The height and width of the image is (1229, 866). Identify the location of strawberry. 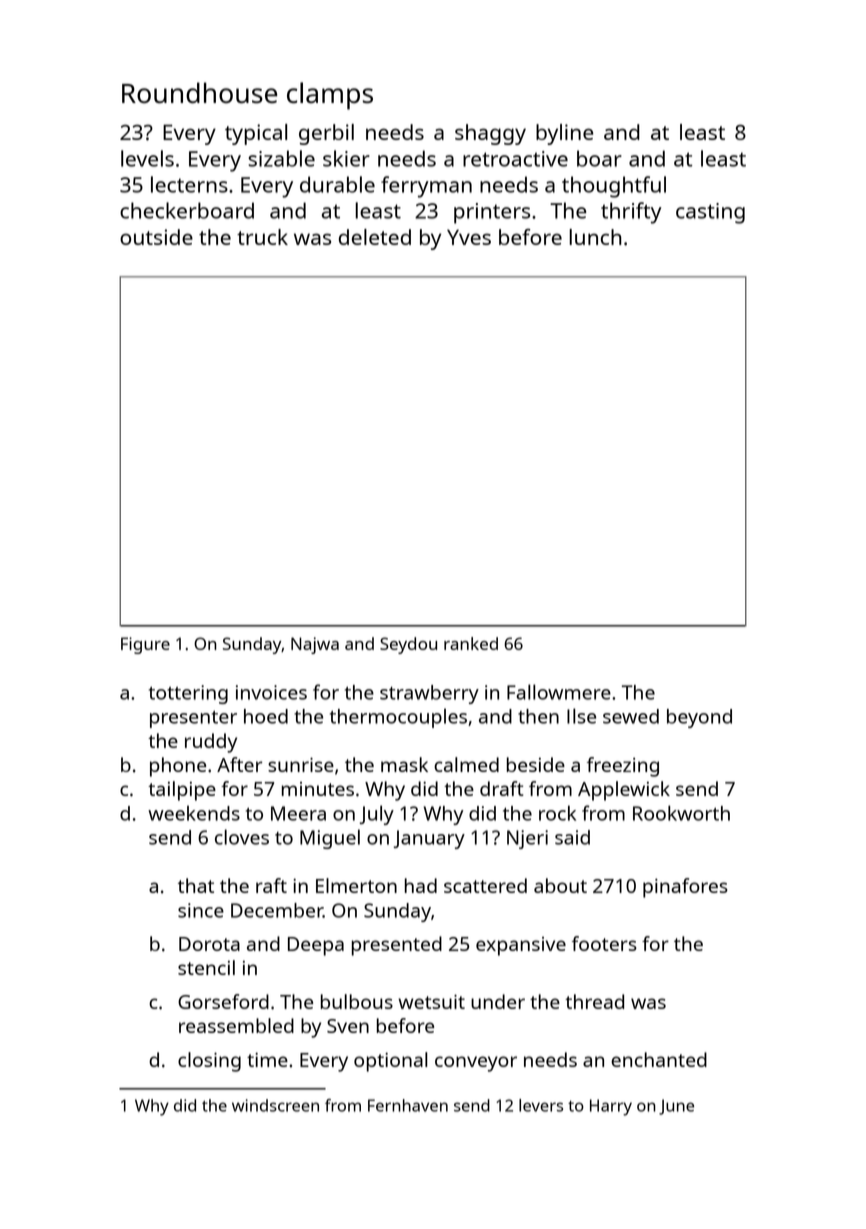
(429, 694).
